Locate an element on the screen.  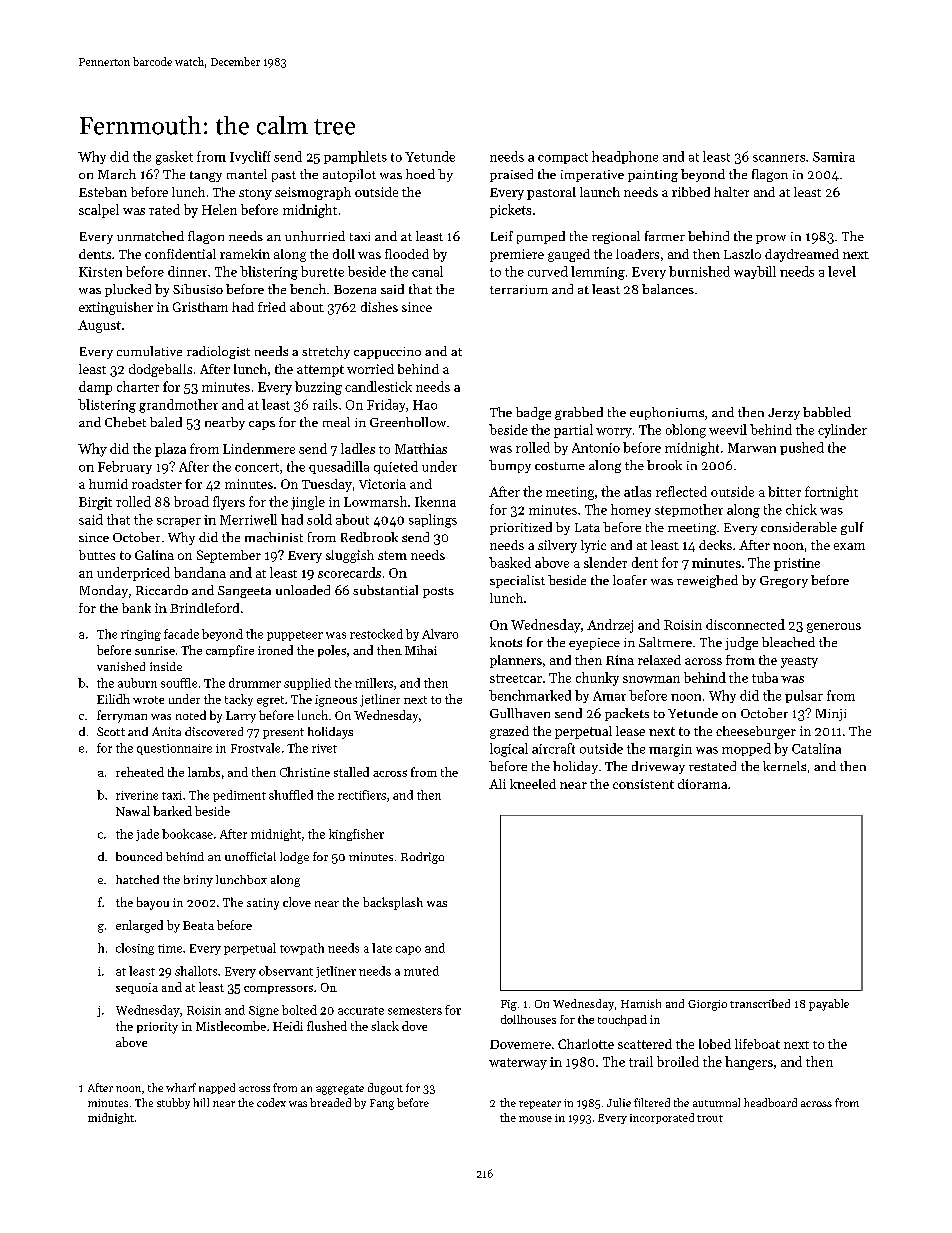
March is located at coordinates (117, 174).
